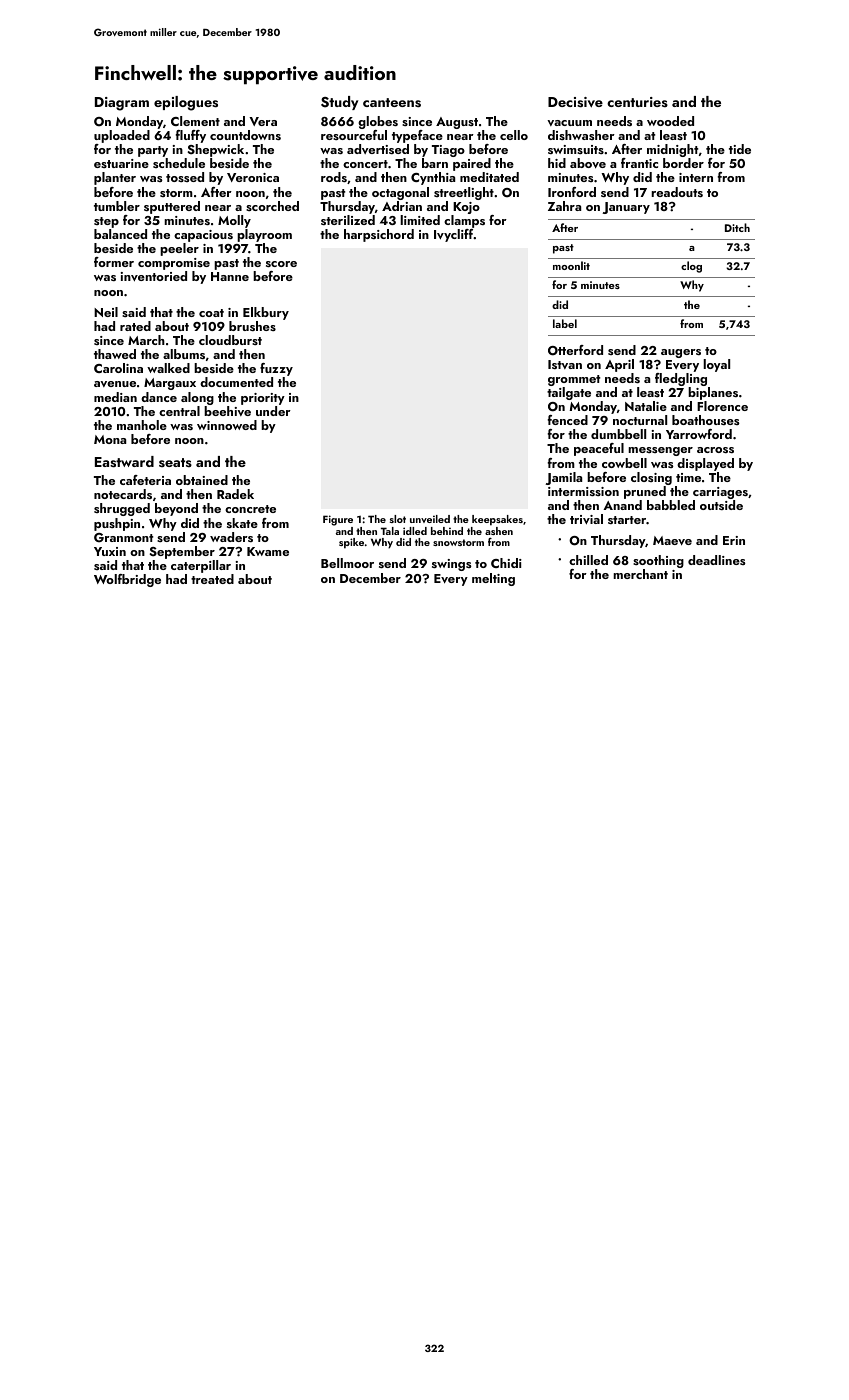  What do you see at coordinates (115, 384) in the document?
I see `avenue` at bounding box center [115, 384].
